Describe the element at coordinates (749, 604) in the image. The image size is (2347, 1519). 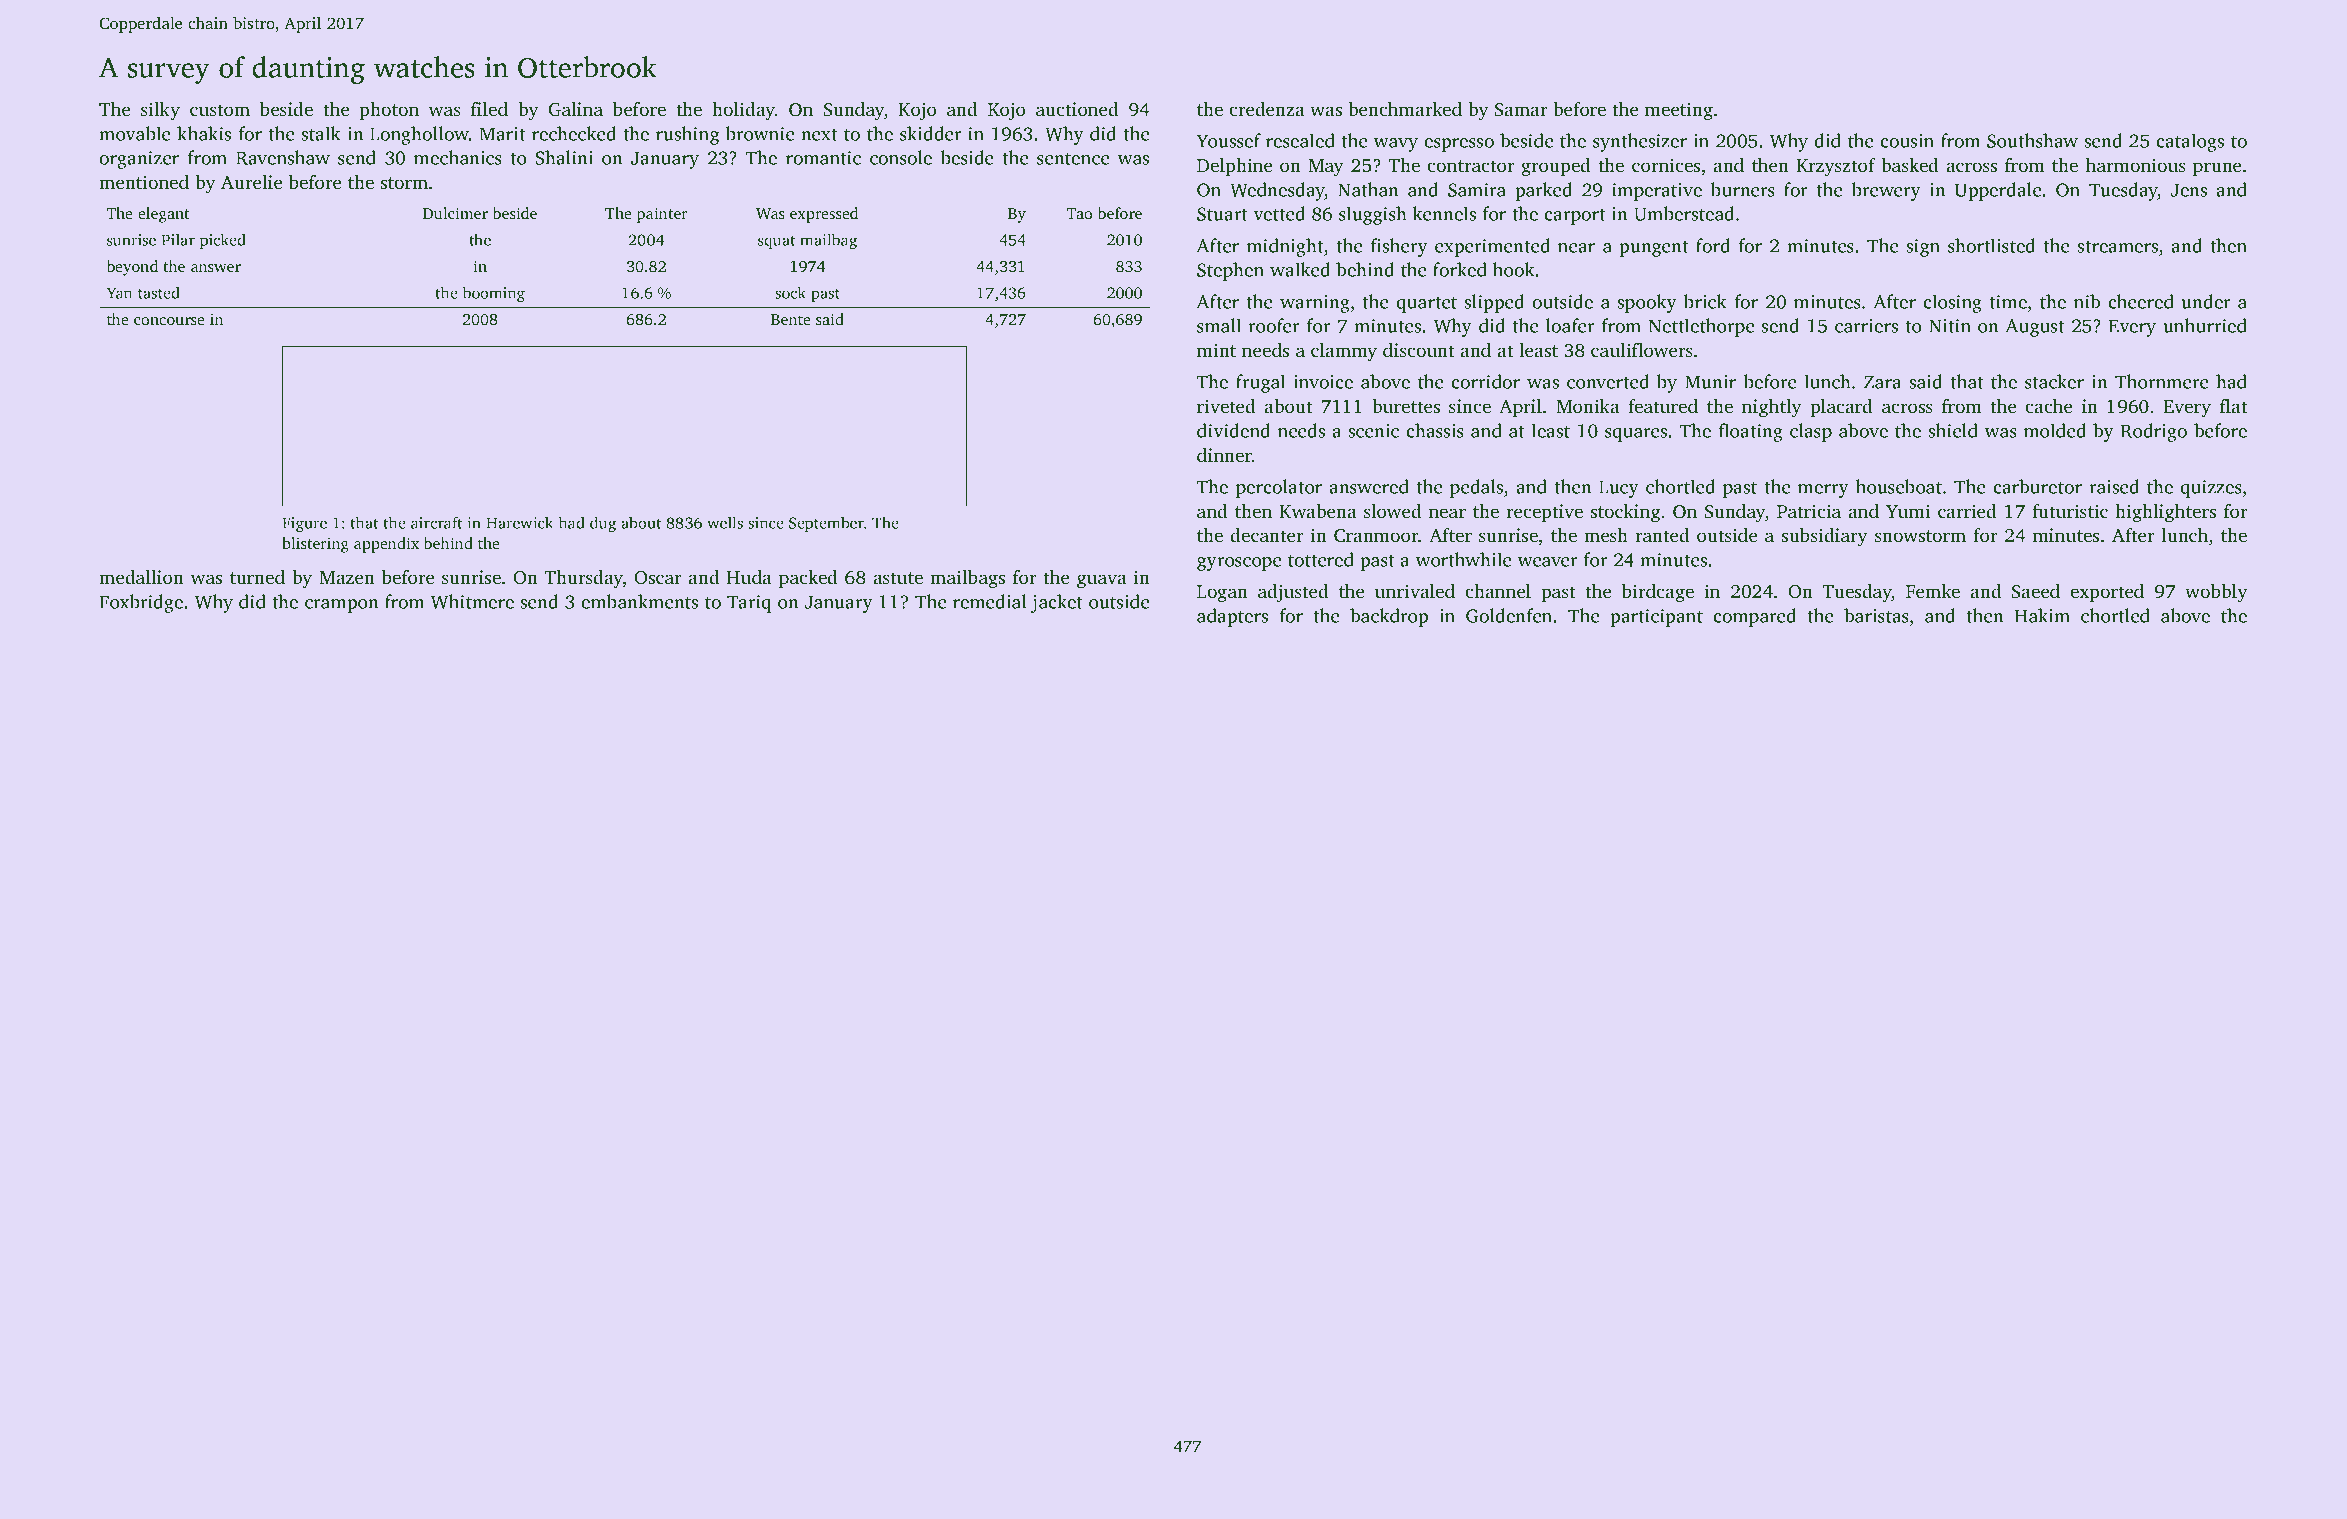
I see `Tariq` at that location.
